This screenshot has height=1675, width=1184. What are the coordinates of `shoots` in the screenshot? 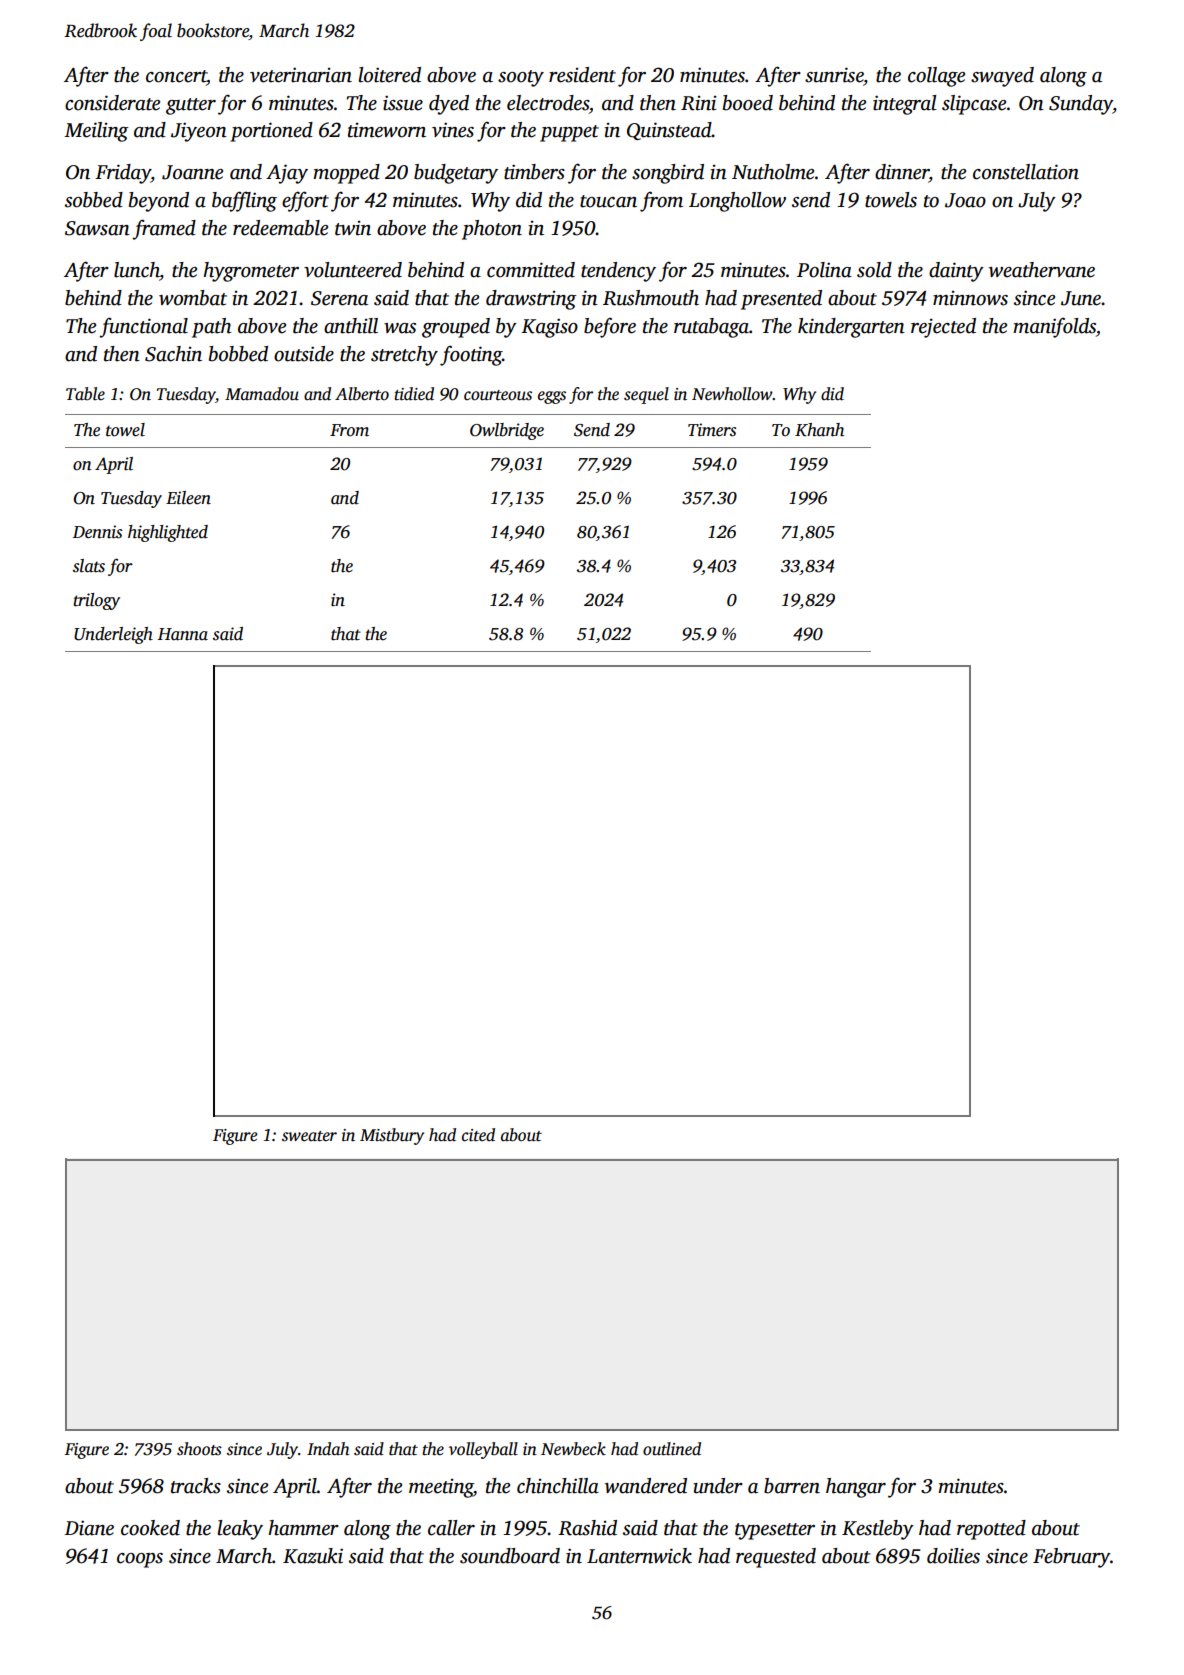 It's located at (199, 1449).
